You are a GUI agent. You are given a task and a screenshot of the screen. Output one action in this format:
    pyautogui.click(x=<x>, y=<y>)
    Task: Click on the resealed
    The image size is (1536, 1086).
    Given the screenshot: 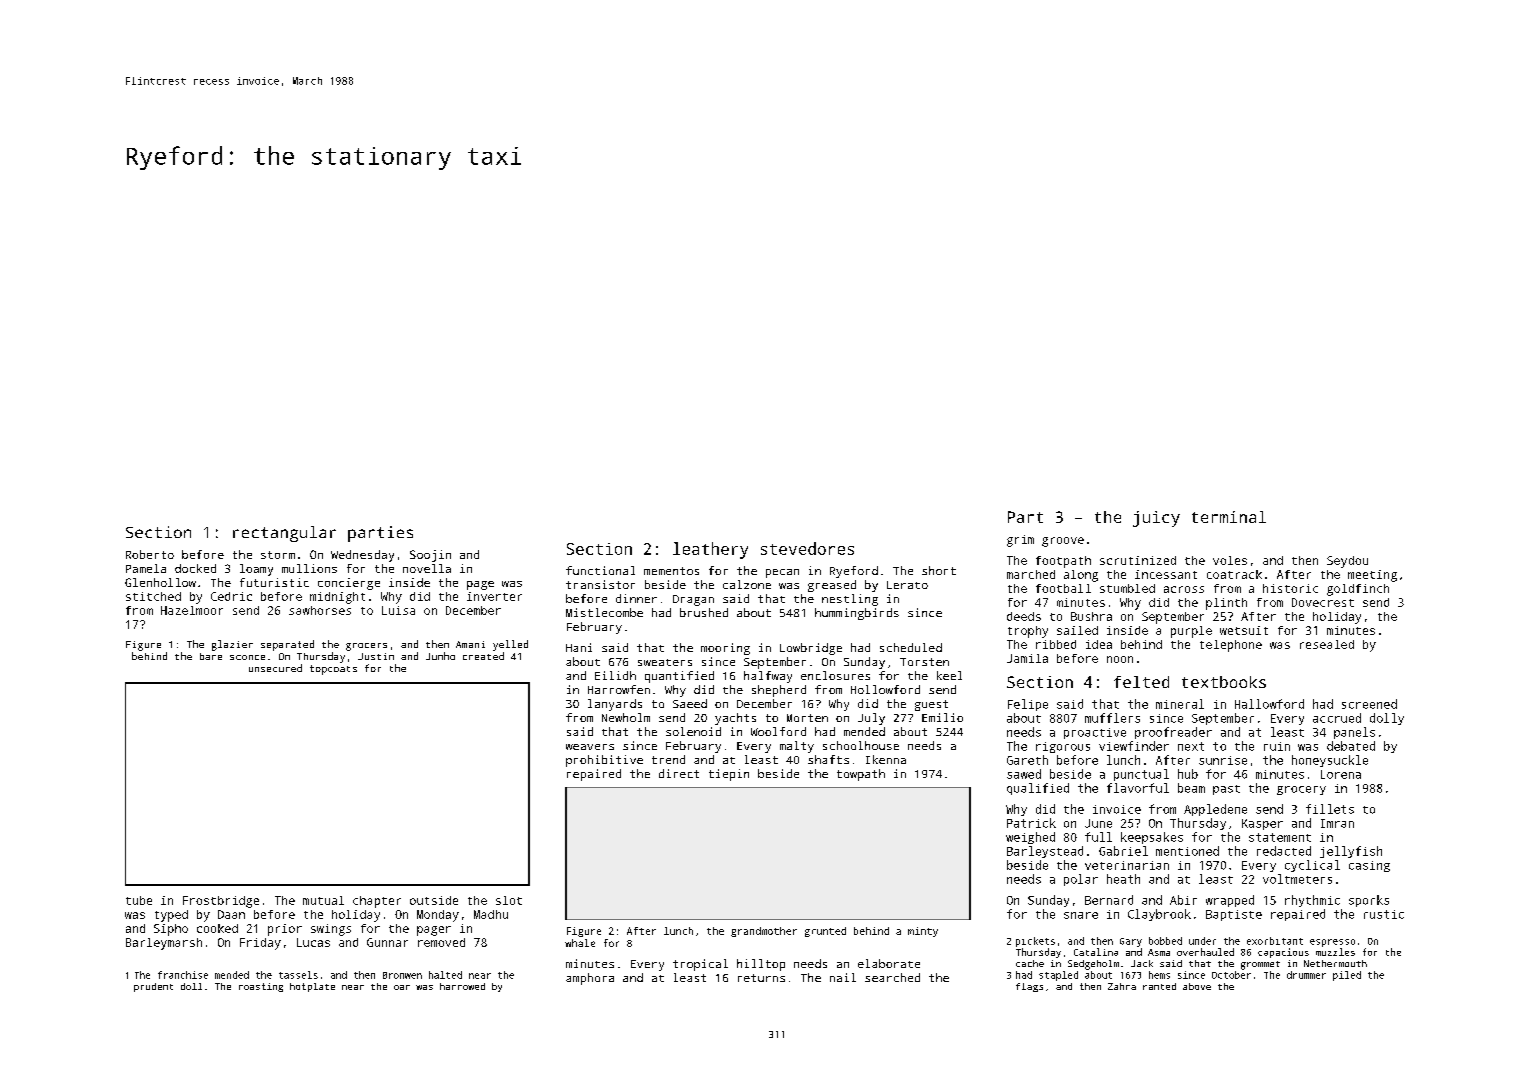 What is the action you would take?
    pyautogui.click(x=1327, y=644)
